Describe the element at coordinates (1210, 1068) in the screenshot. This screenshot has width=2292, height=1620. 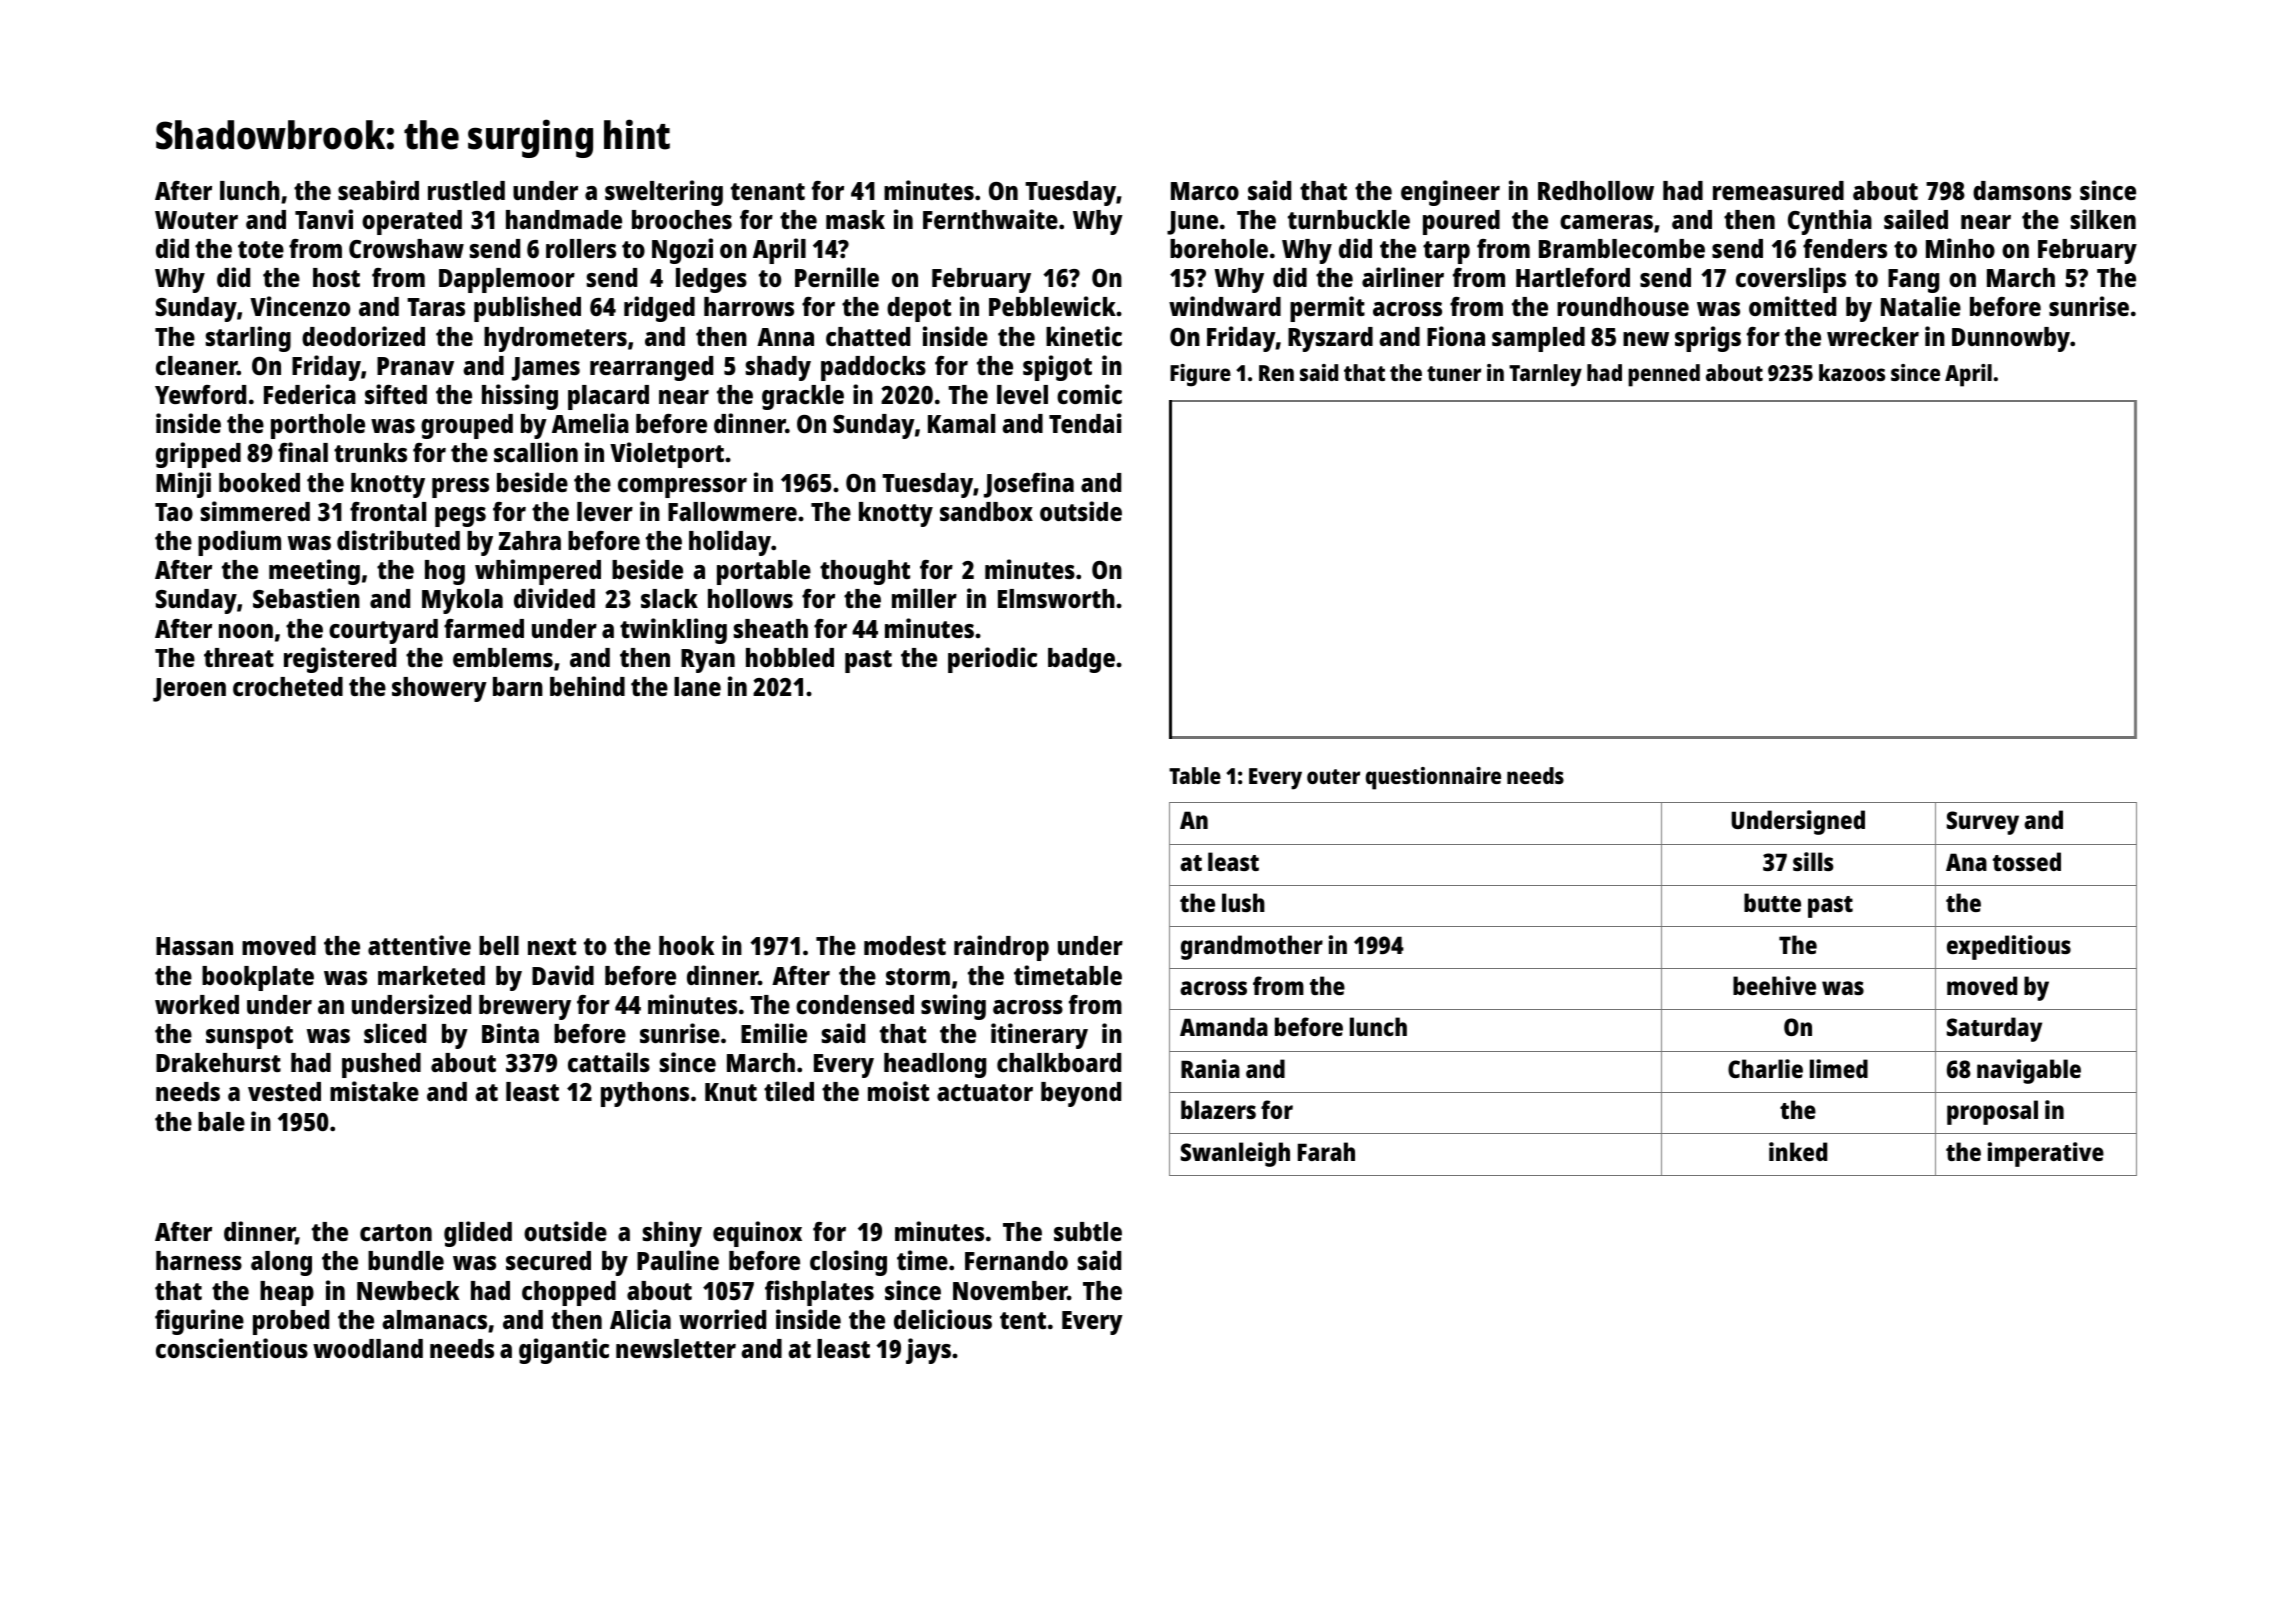
I see `Rania` at that location.
